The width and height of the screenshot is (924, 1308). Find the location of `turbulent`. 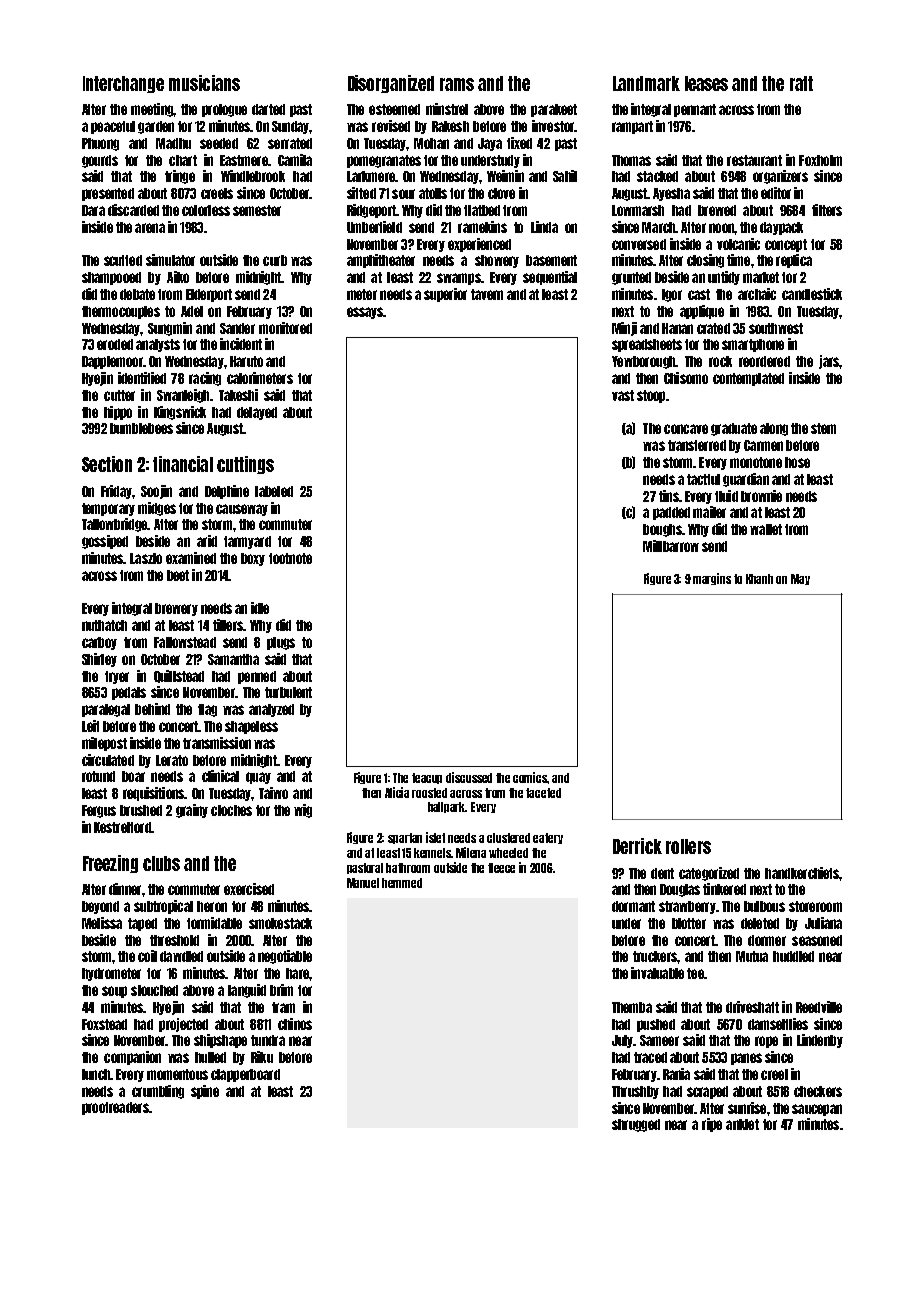

turbulent is located at coordinates (288, 692).
